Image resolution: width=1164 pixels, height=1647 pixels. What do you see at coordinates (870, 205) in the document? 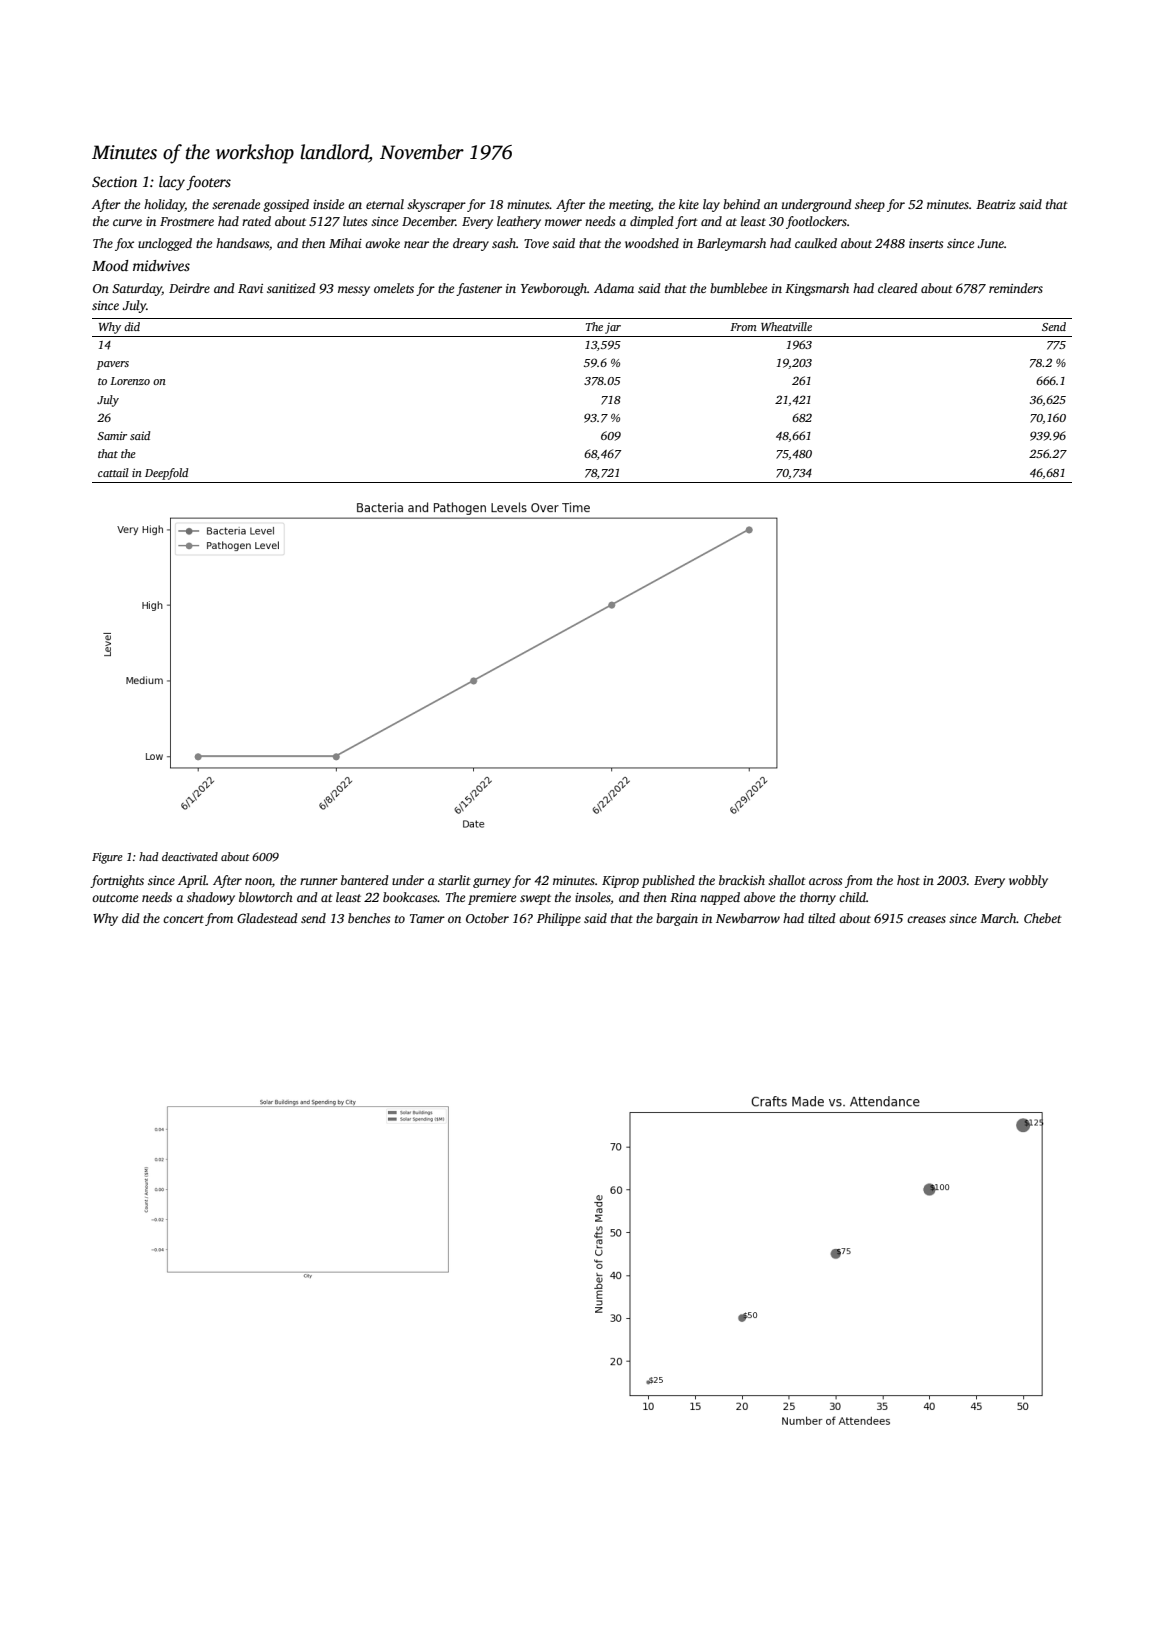
I see `sheep` at bounding box center [870, 205].
